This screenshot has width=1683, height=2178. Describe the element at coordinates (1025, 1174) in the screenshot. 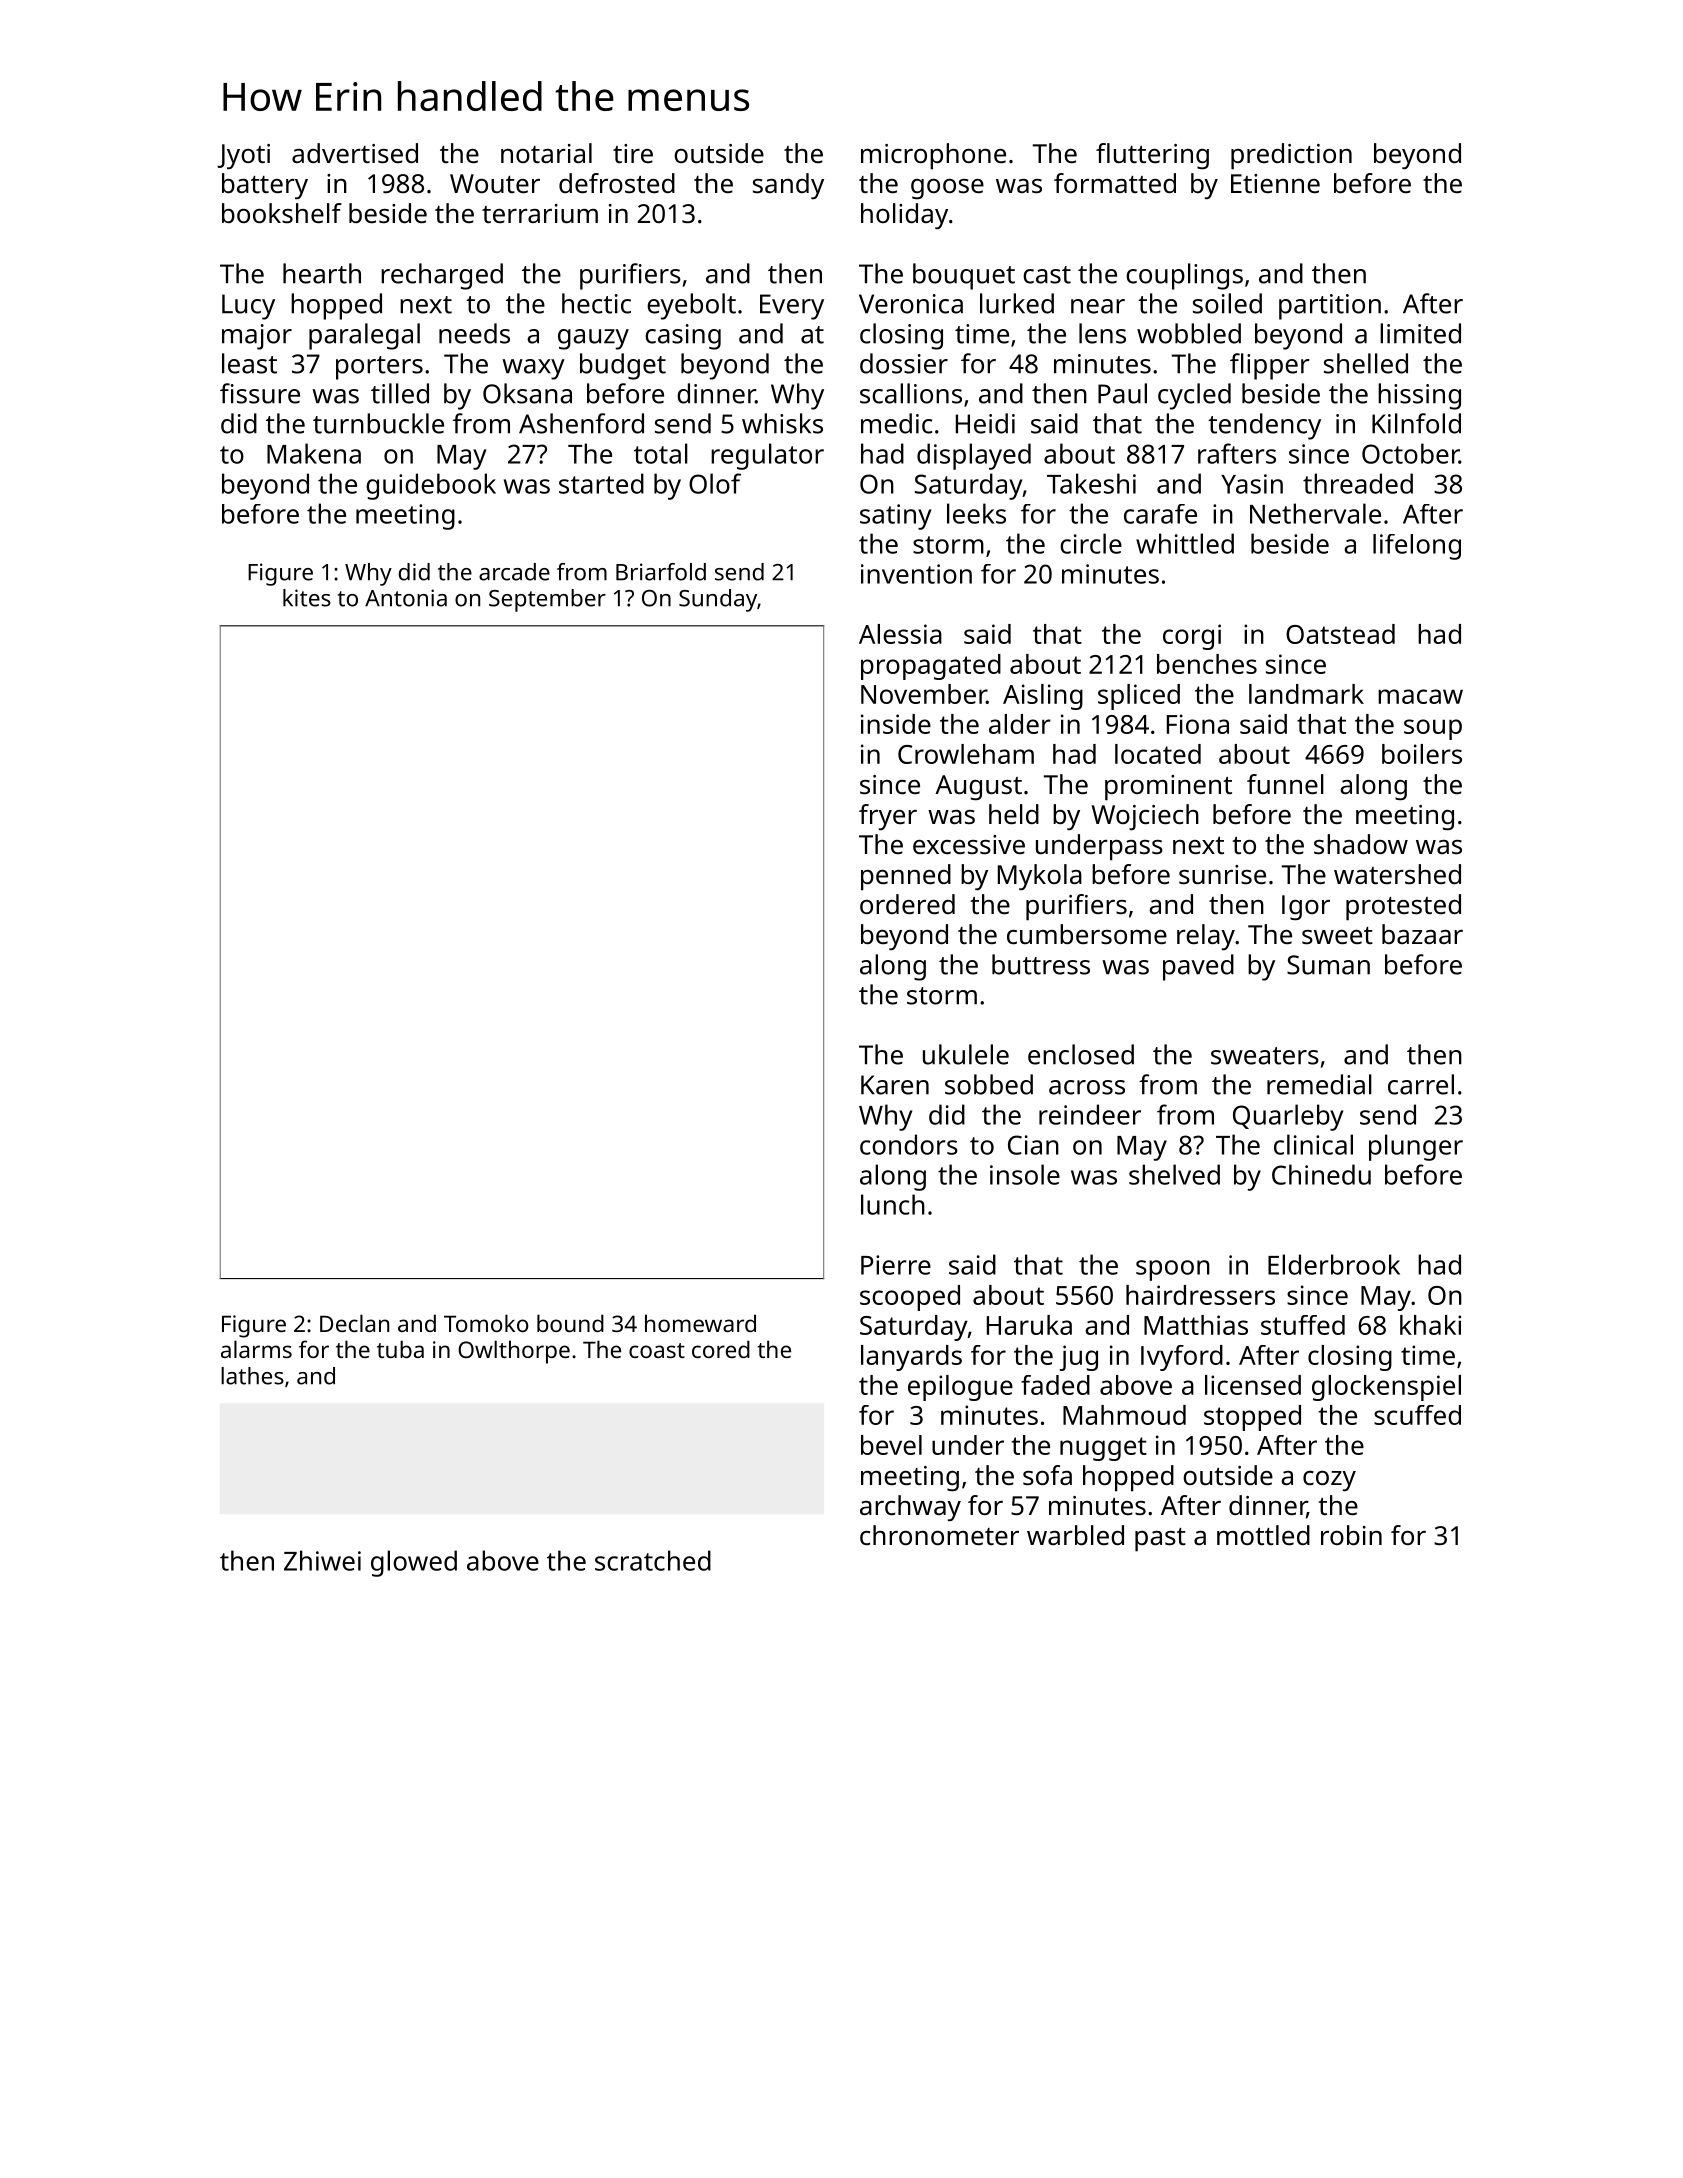

I see `insole` at that location.
